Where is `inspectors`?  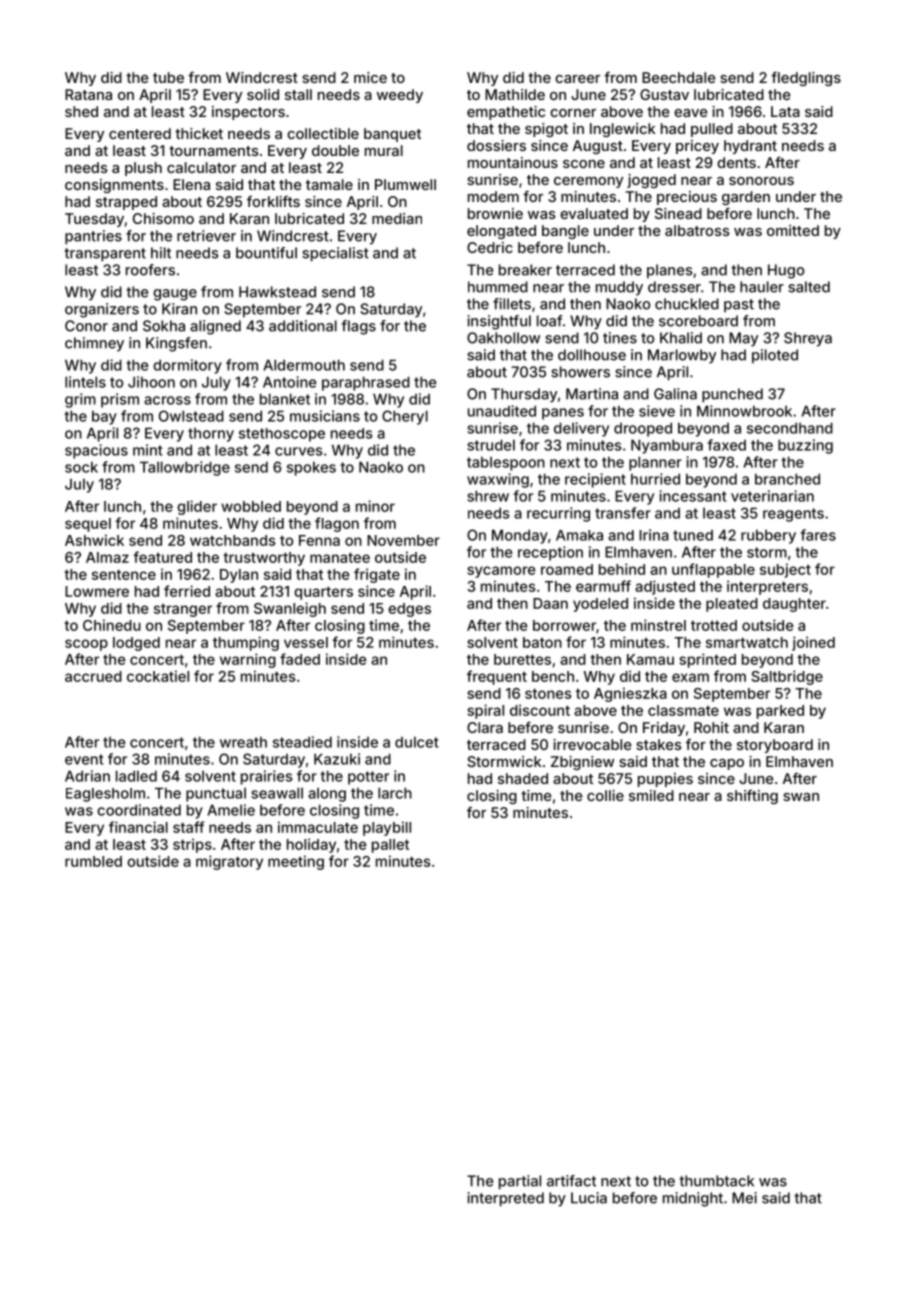 inspectors is located at coordinates (248, 113).
